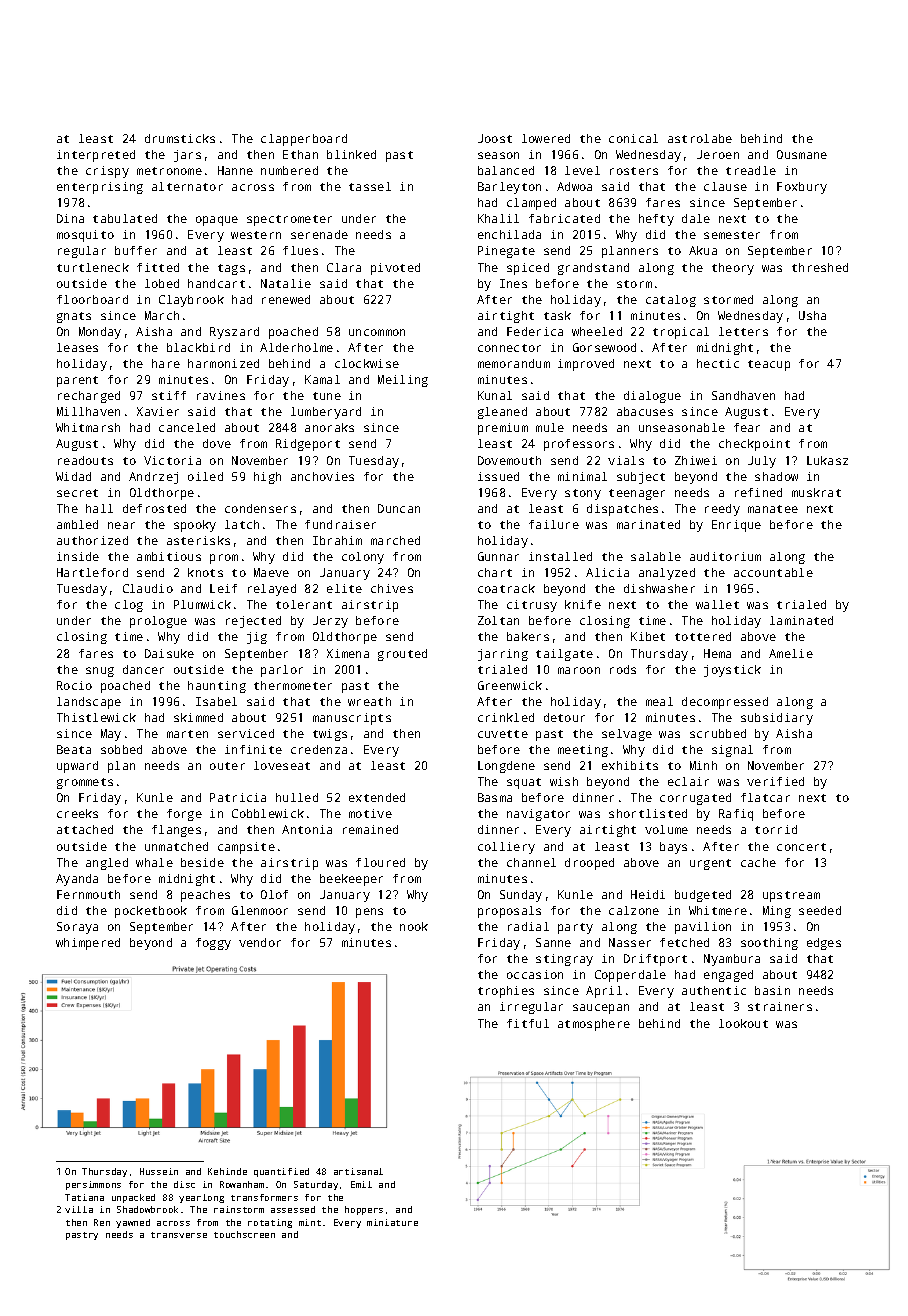 The image size is (908, 1316). I want to click on artisanal, so click(358, 1171).
